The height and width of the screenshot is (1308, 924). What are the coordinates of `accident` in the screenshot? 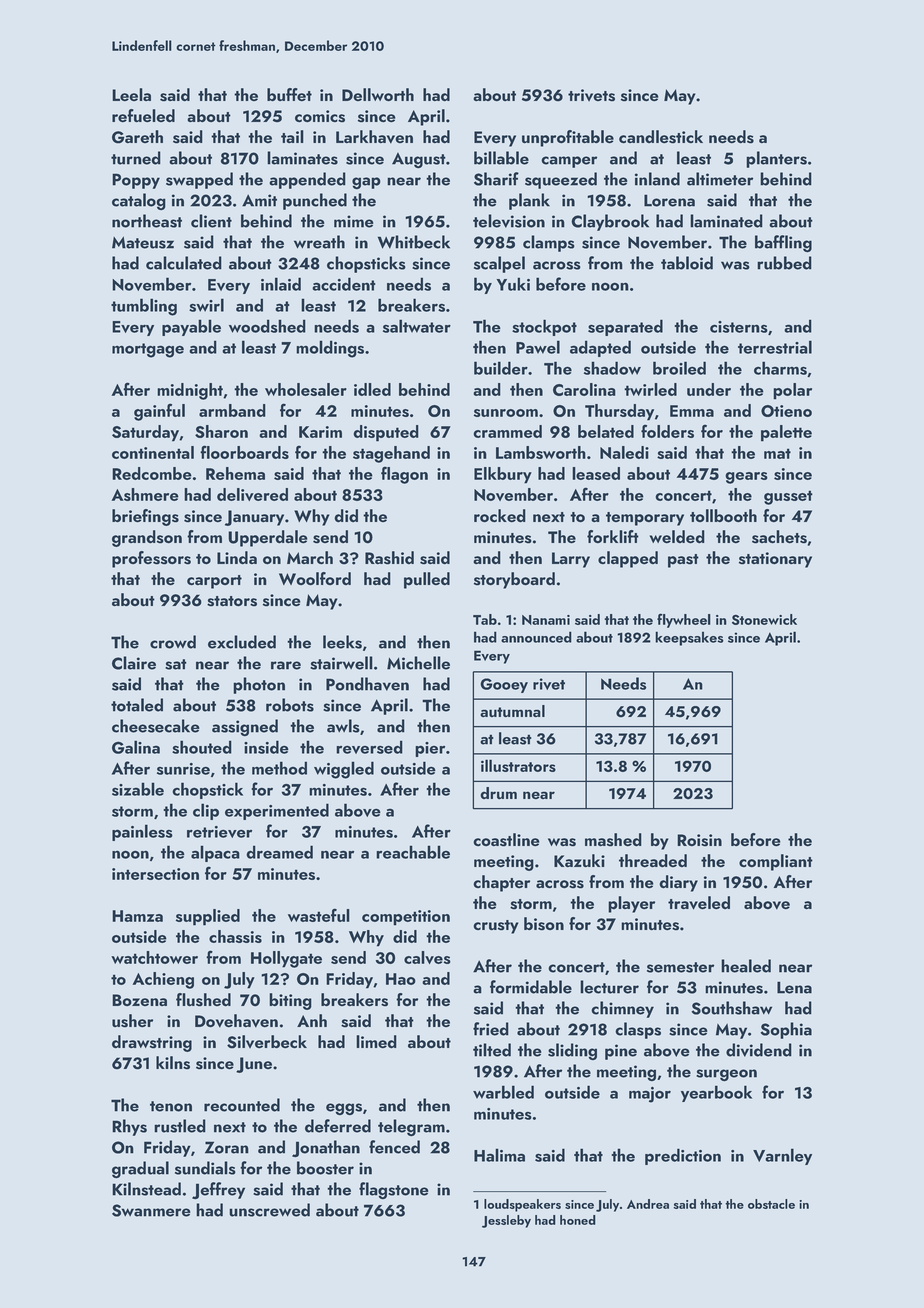 It's located at (343, 284).
